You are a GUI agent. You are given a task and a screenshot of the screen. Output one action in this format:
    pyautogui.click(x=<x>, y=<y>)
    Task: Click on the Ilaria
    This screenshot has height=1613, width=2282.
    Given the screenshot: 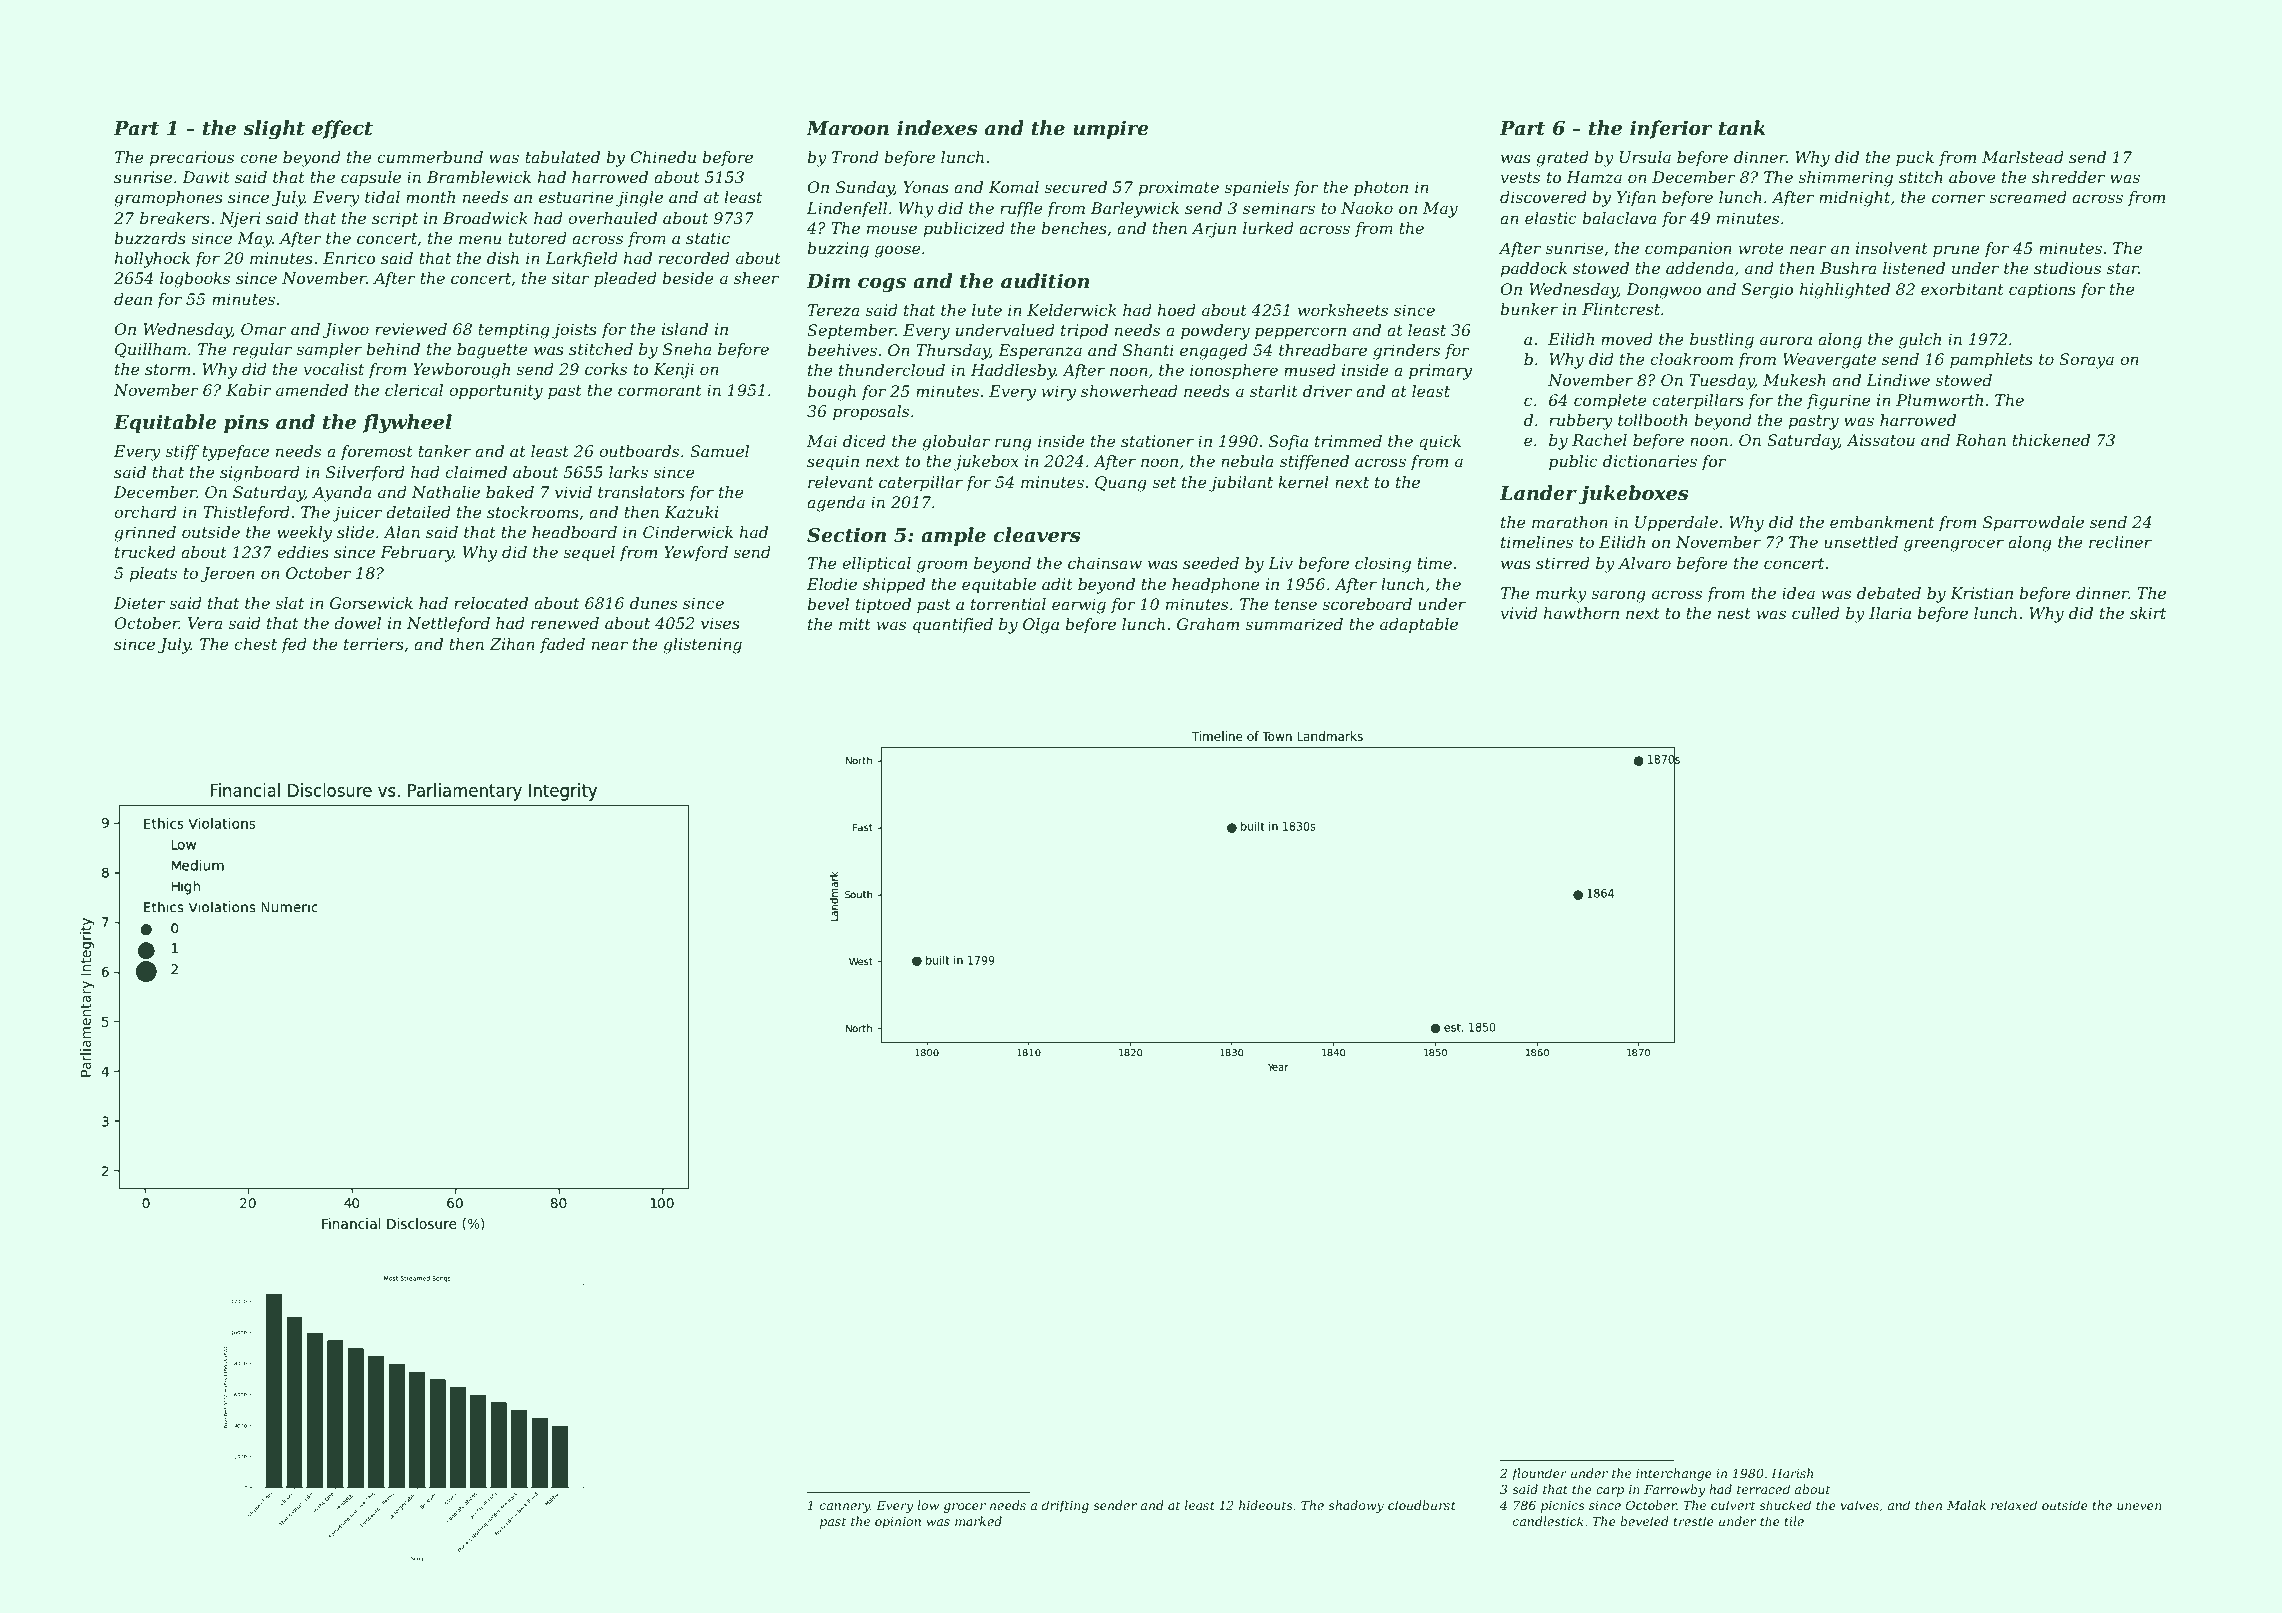 What is the action you would take?
    pyautogui.click(x=1890, y=613)
